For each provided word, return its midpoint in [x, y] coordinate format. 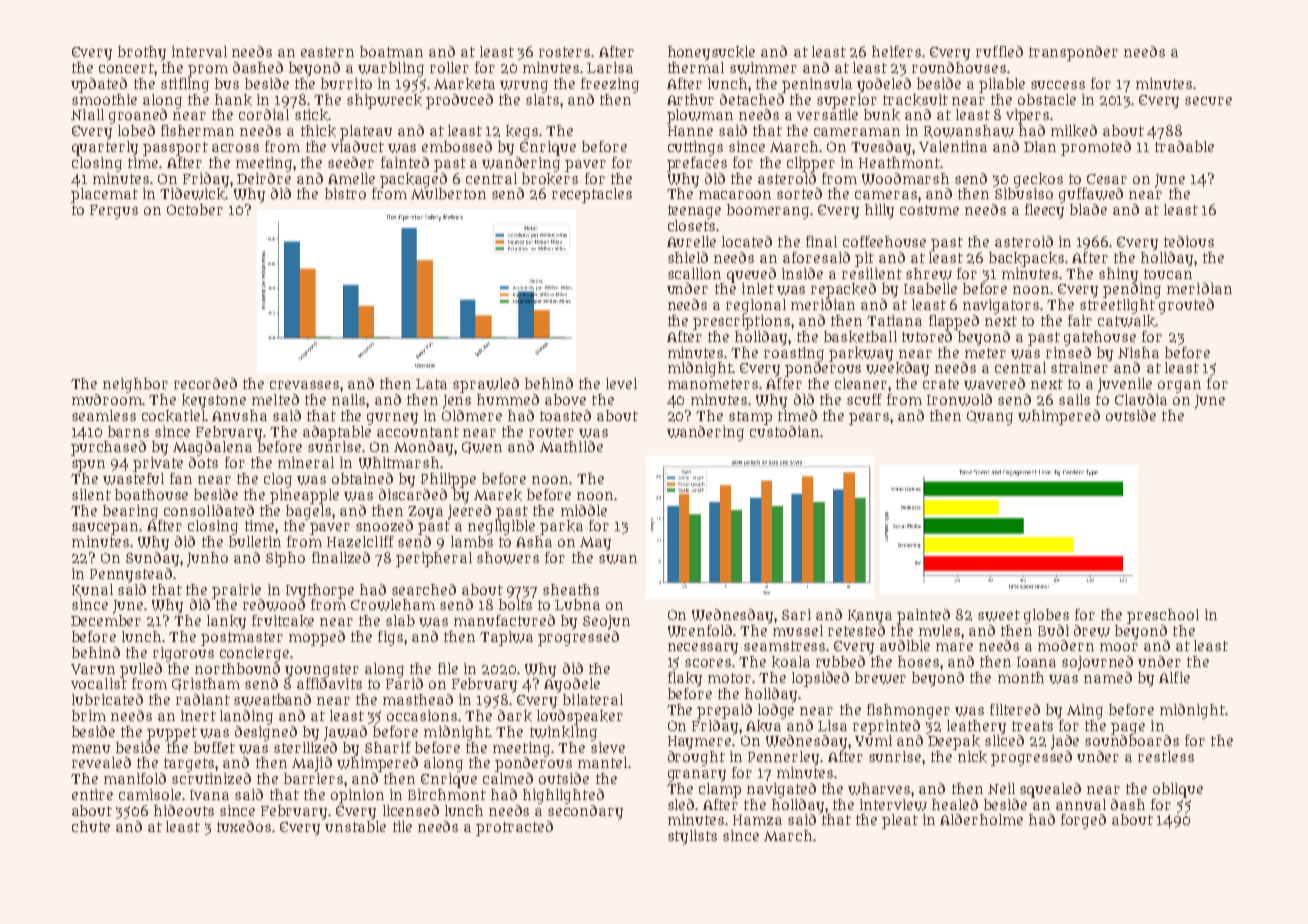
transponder [1073, 53]
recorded [205, 383]
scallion [694, 273]
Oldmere [472, 415]
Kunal [92, 590]
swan [618, 559]
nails [348, 399]
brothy [142, 53]
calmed [508, 778]
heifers [896, 51]
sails [1074, 399]
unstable [355, 826]
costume [929, 210]
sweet [999, 615]
